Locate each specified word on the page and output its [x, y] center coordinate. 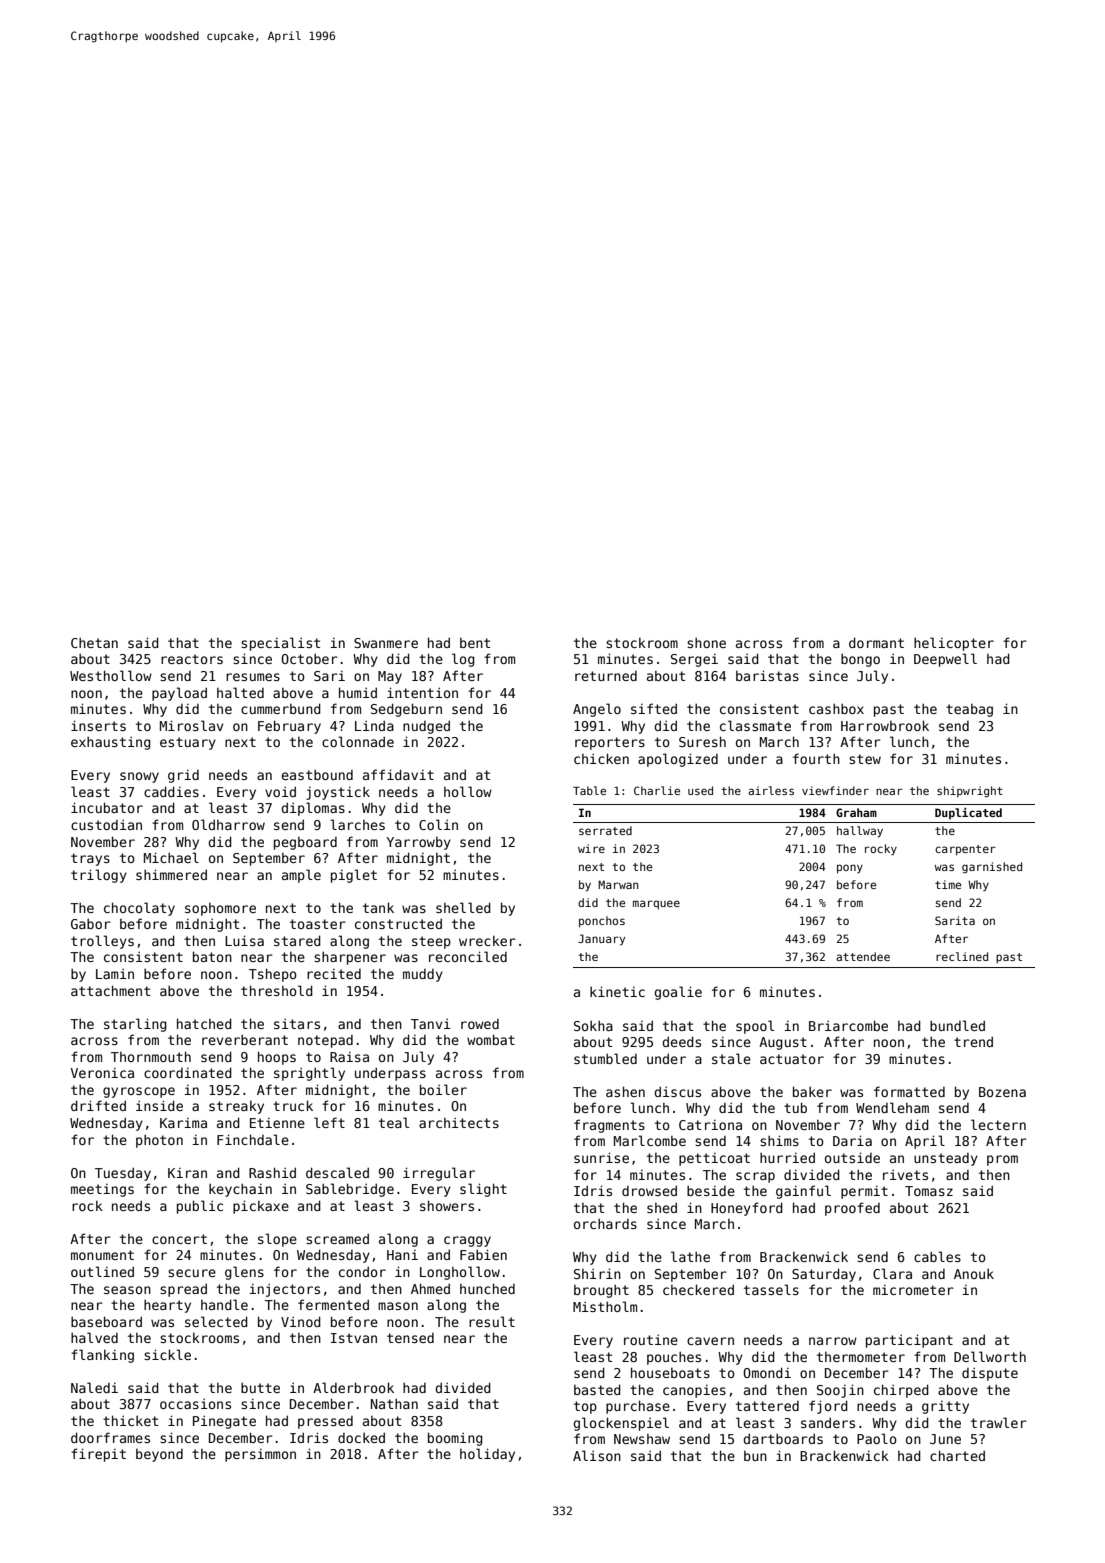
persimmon [260, 1455]
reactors [192, 659]
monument [102, 1255]
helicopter [954, 644]
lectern [998, 1124]
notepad [325, 1041]
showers [447, 1205]
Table [589, 790]
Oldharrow [228, 824]
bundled [957, 1025]
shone [706, 642]
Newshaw [642, 1439]
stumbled [605, 1058]
